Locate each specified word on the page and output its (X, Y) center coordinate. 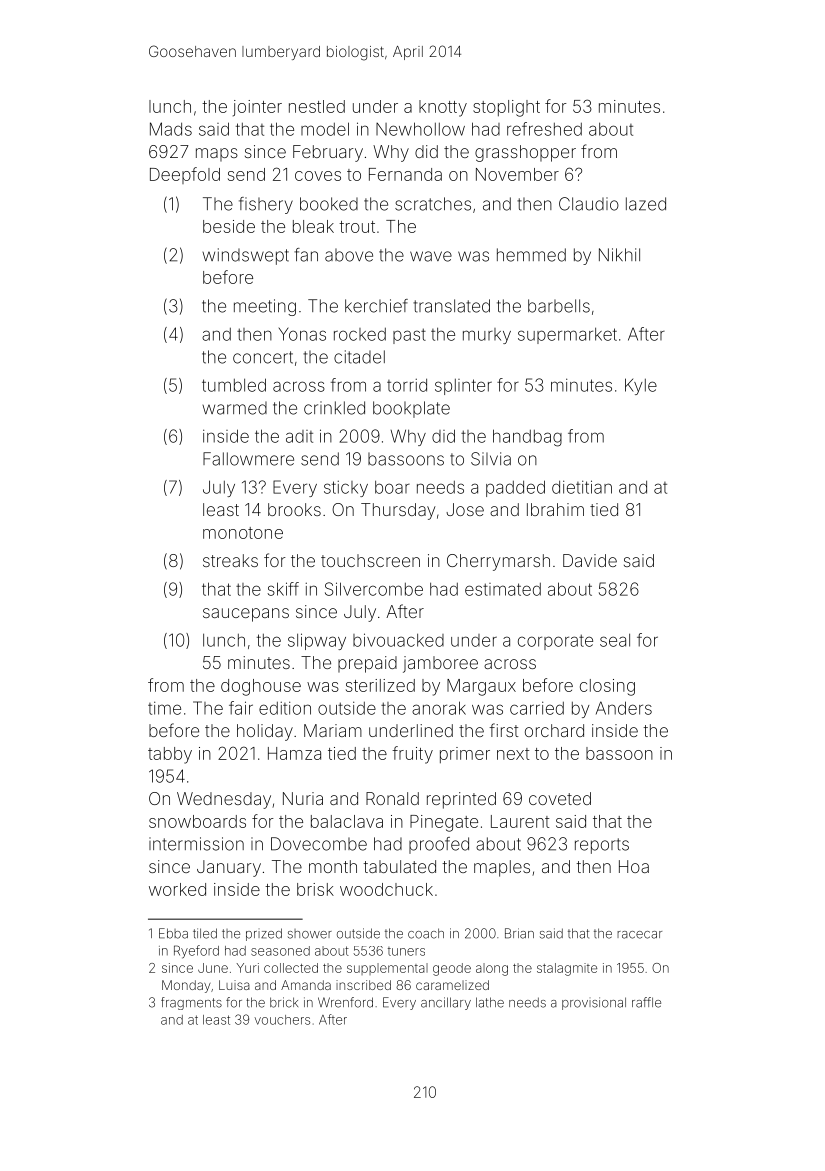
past (409, 336)
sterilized (380, 685)
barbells (559, 306)
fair (241, 708)
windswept (245, 256)
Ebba (173, 933)
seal (615, 640)
